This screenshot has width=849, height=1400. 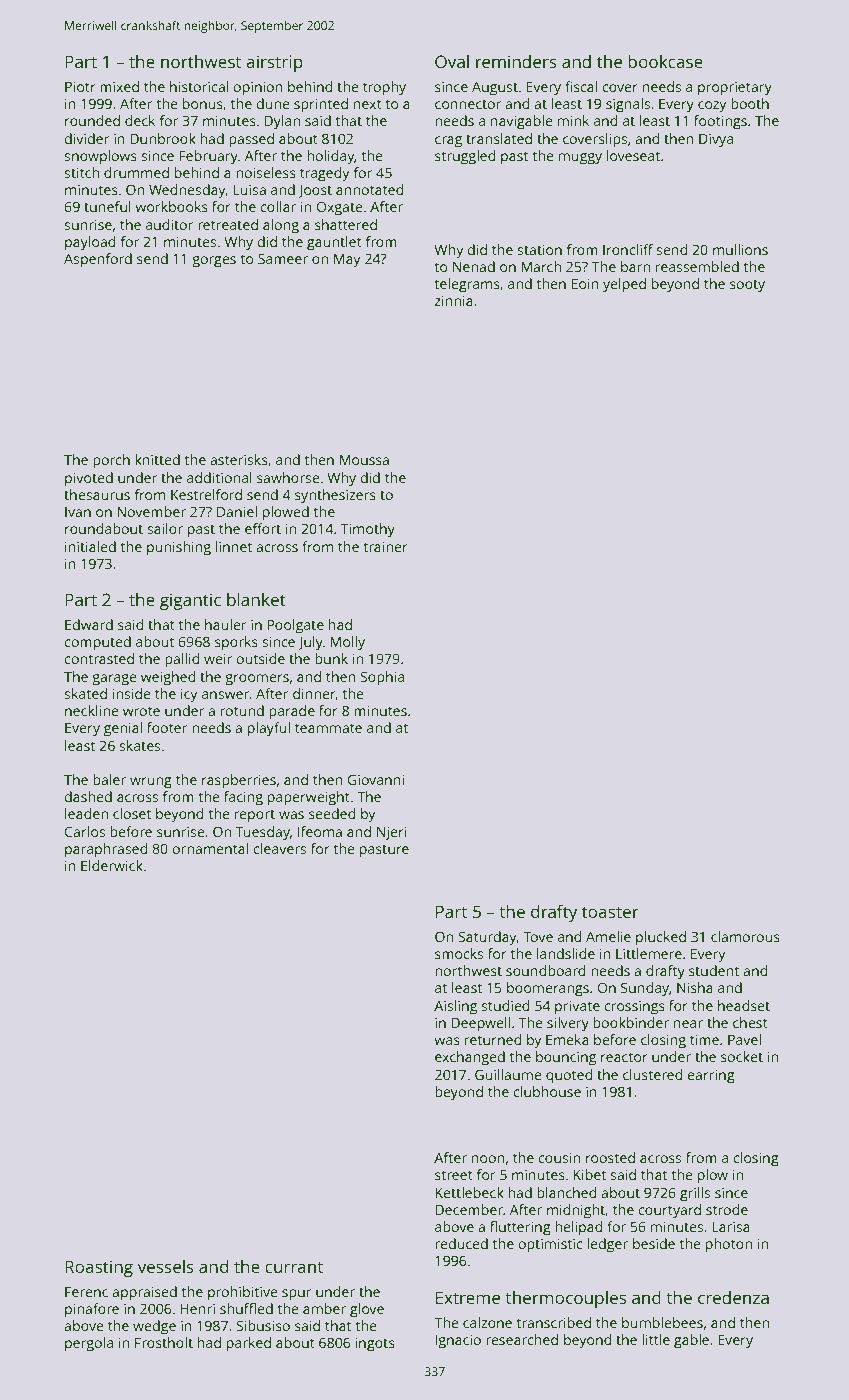 I want to click on Eoin, so click(x=585, y=283).
